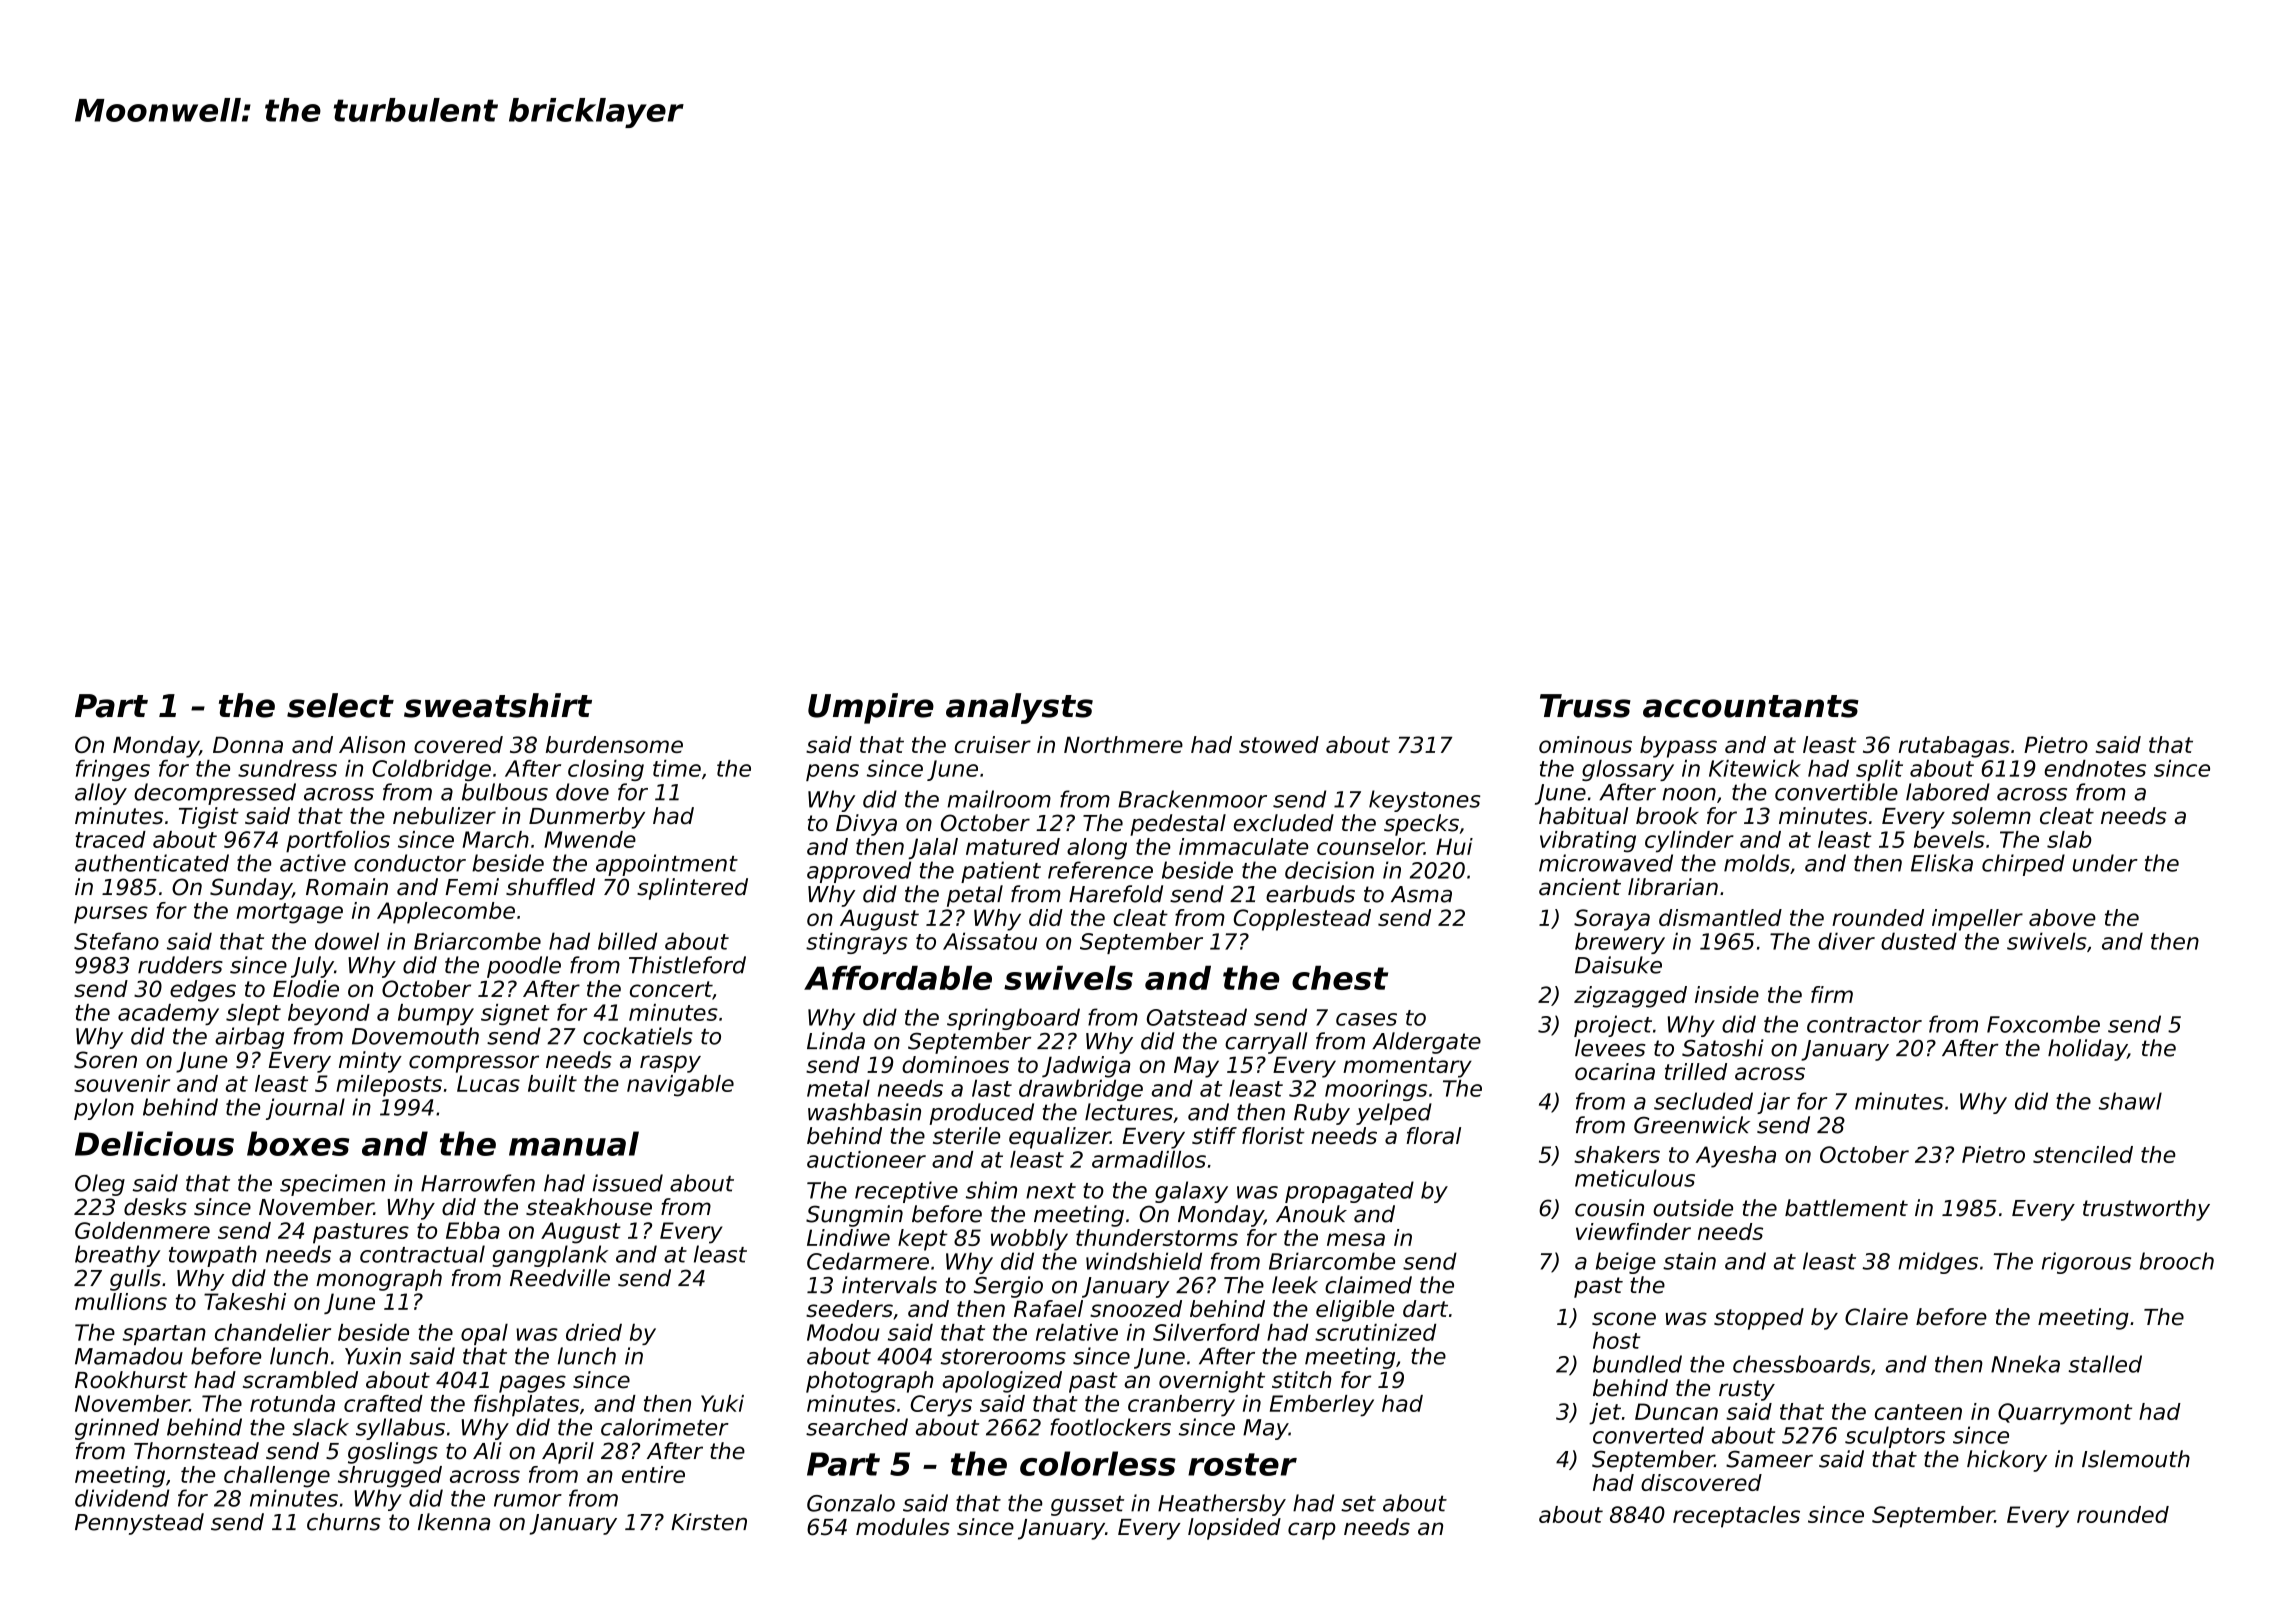 The image size is (2292, 1621). What do you see at coordinates (436, 1014) in the screenshot?
I see `bumpy` at bounding box center [436, 1014].
